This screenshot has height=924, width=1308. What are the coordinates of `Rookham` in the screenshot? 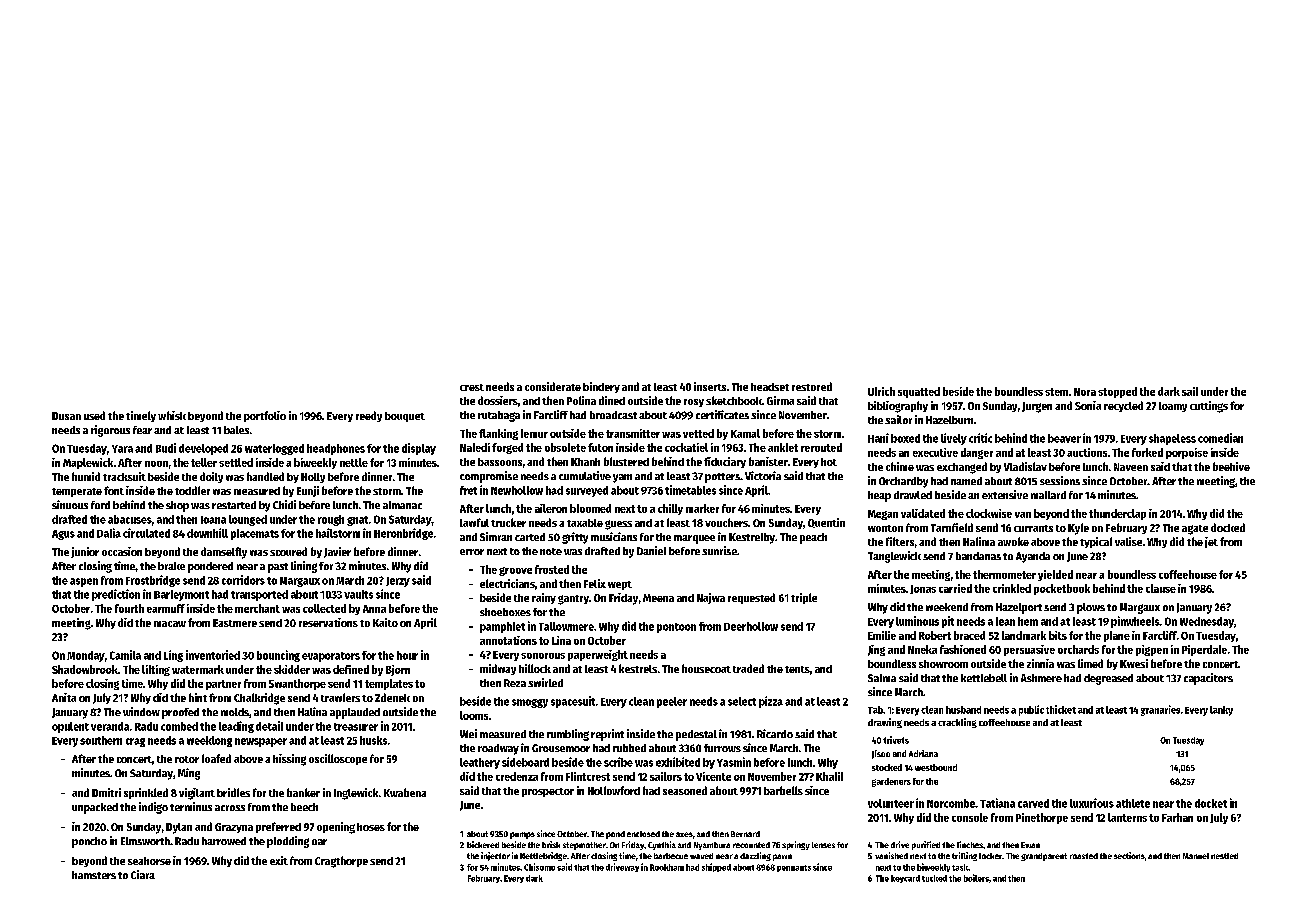 It's located at (667, 867).
